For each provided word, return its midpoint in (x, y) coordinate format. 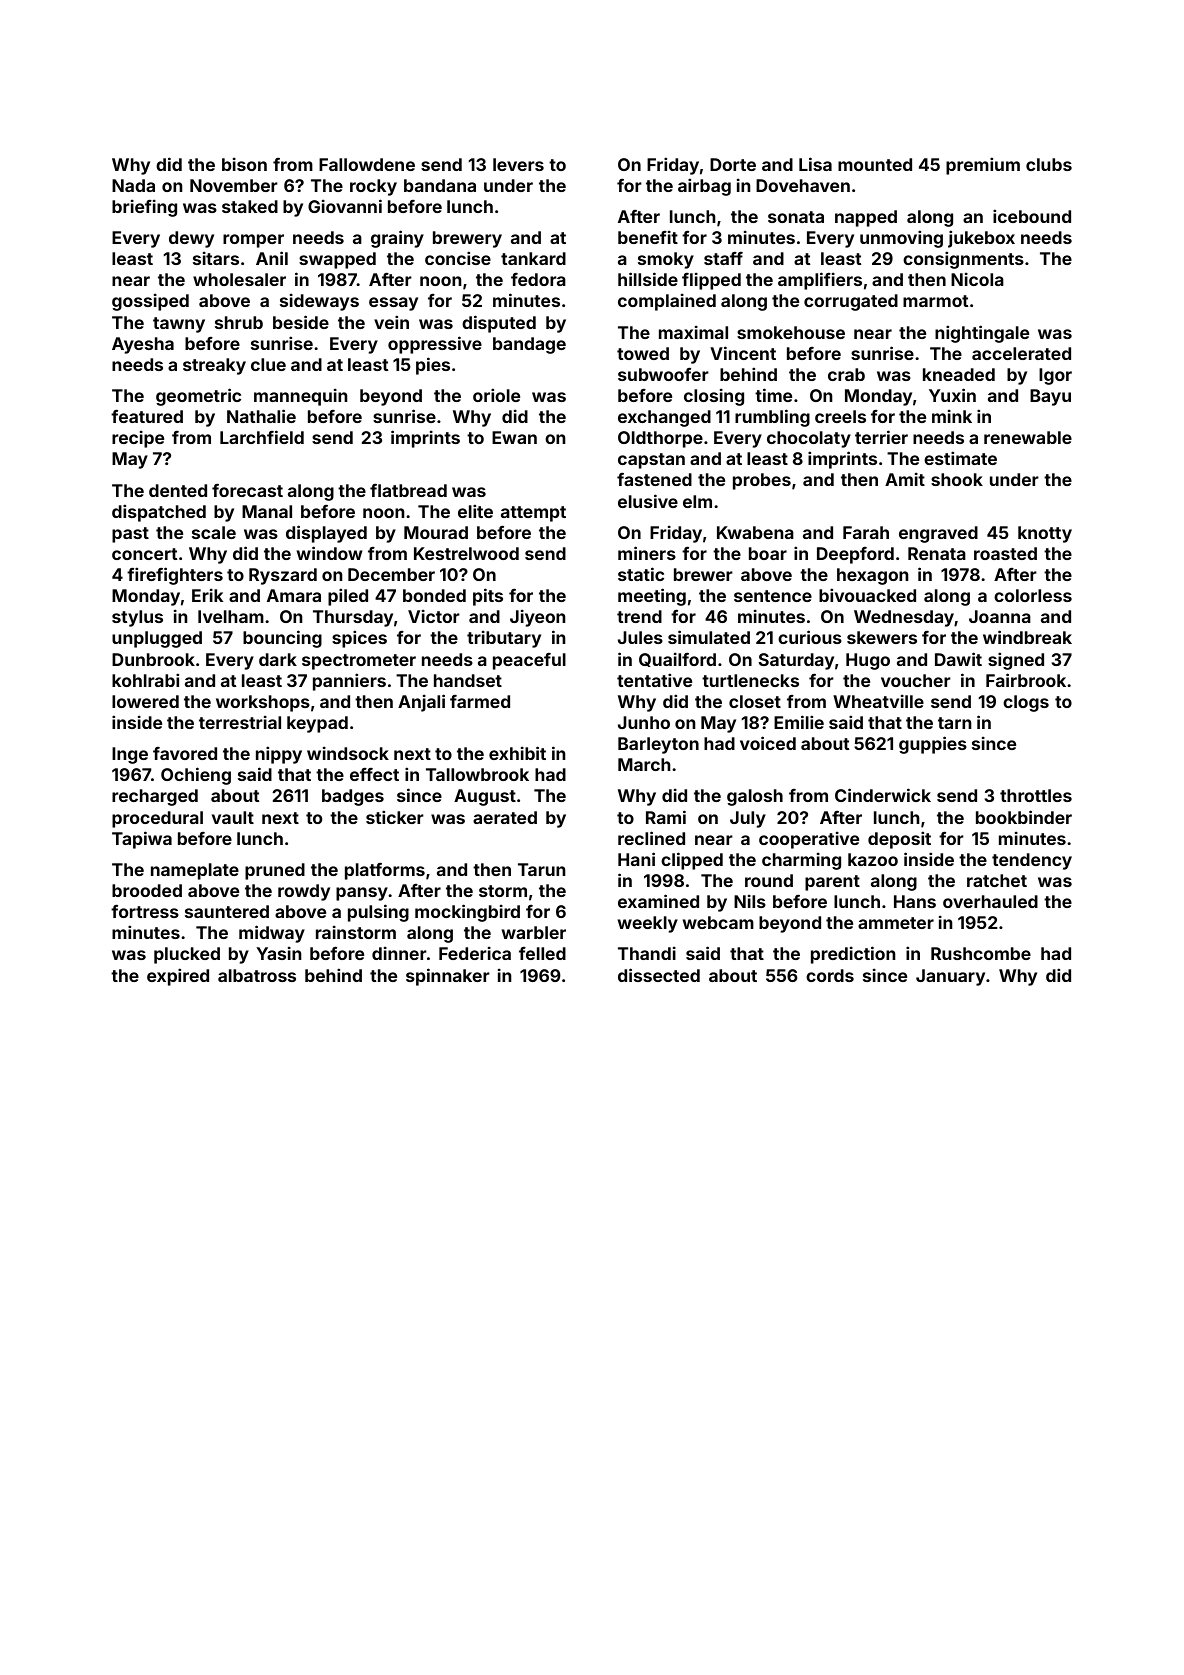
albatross (257, 975)
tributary (504, 639)
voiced (768, 743)
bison (244, 164)
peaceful (529, 661)
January (950, 977)
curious (810, 637)
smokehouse (791, 332)
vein (391, 322)
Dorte (733, 164)
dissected (659, 975)
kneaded (959, 374)
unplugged (157, 639)
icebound (1032, 216)
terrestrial (240, 722)
